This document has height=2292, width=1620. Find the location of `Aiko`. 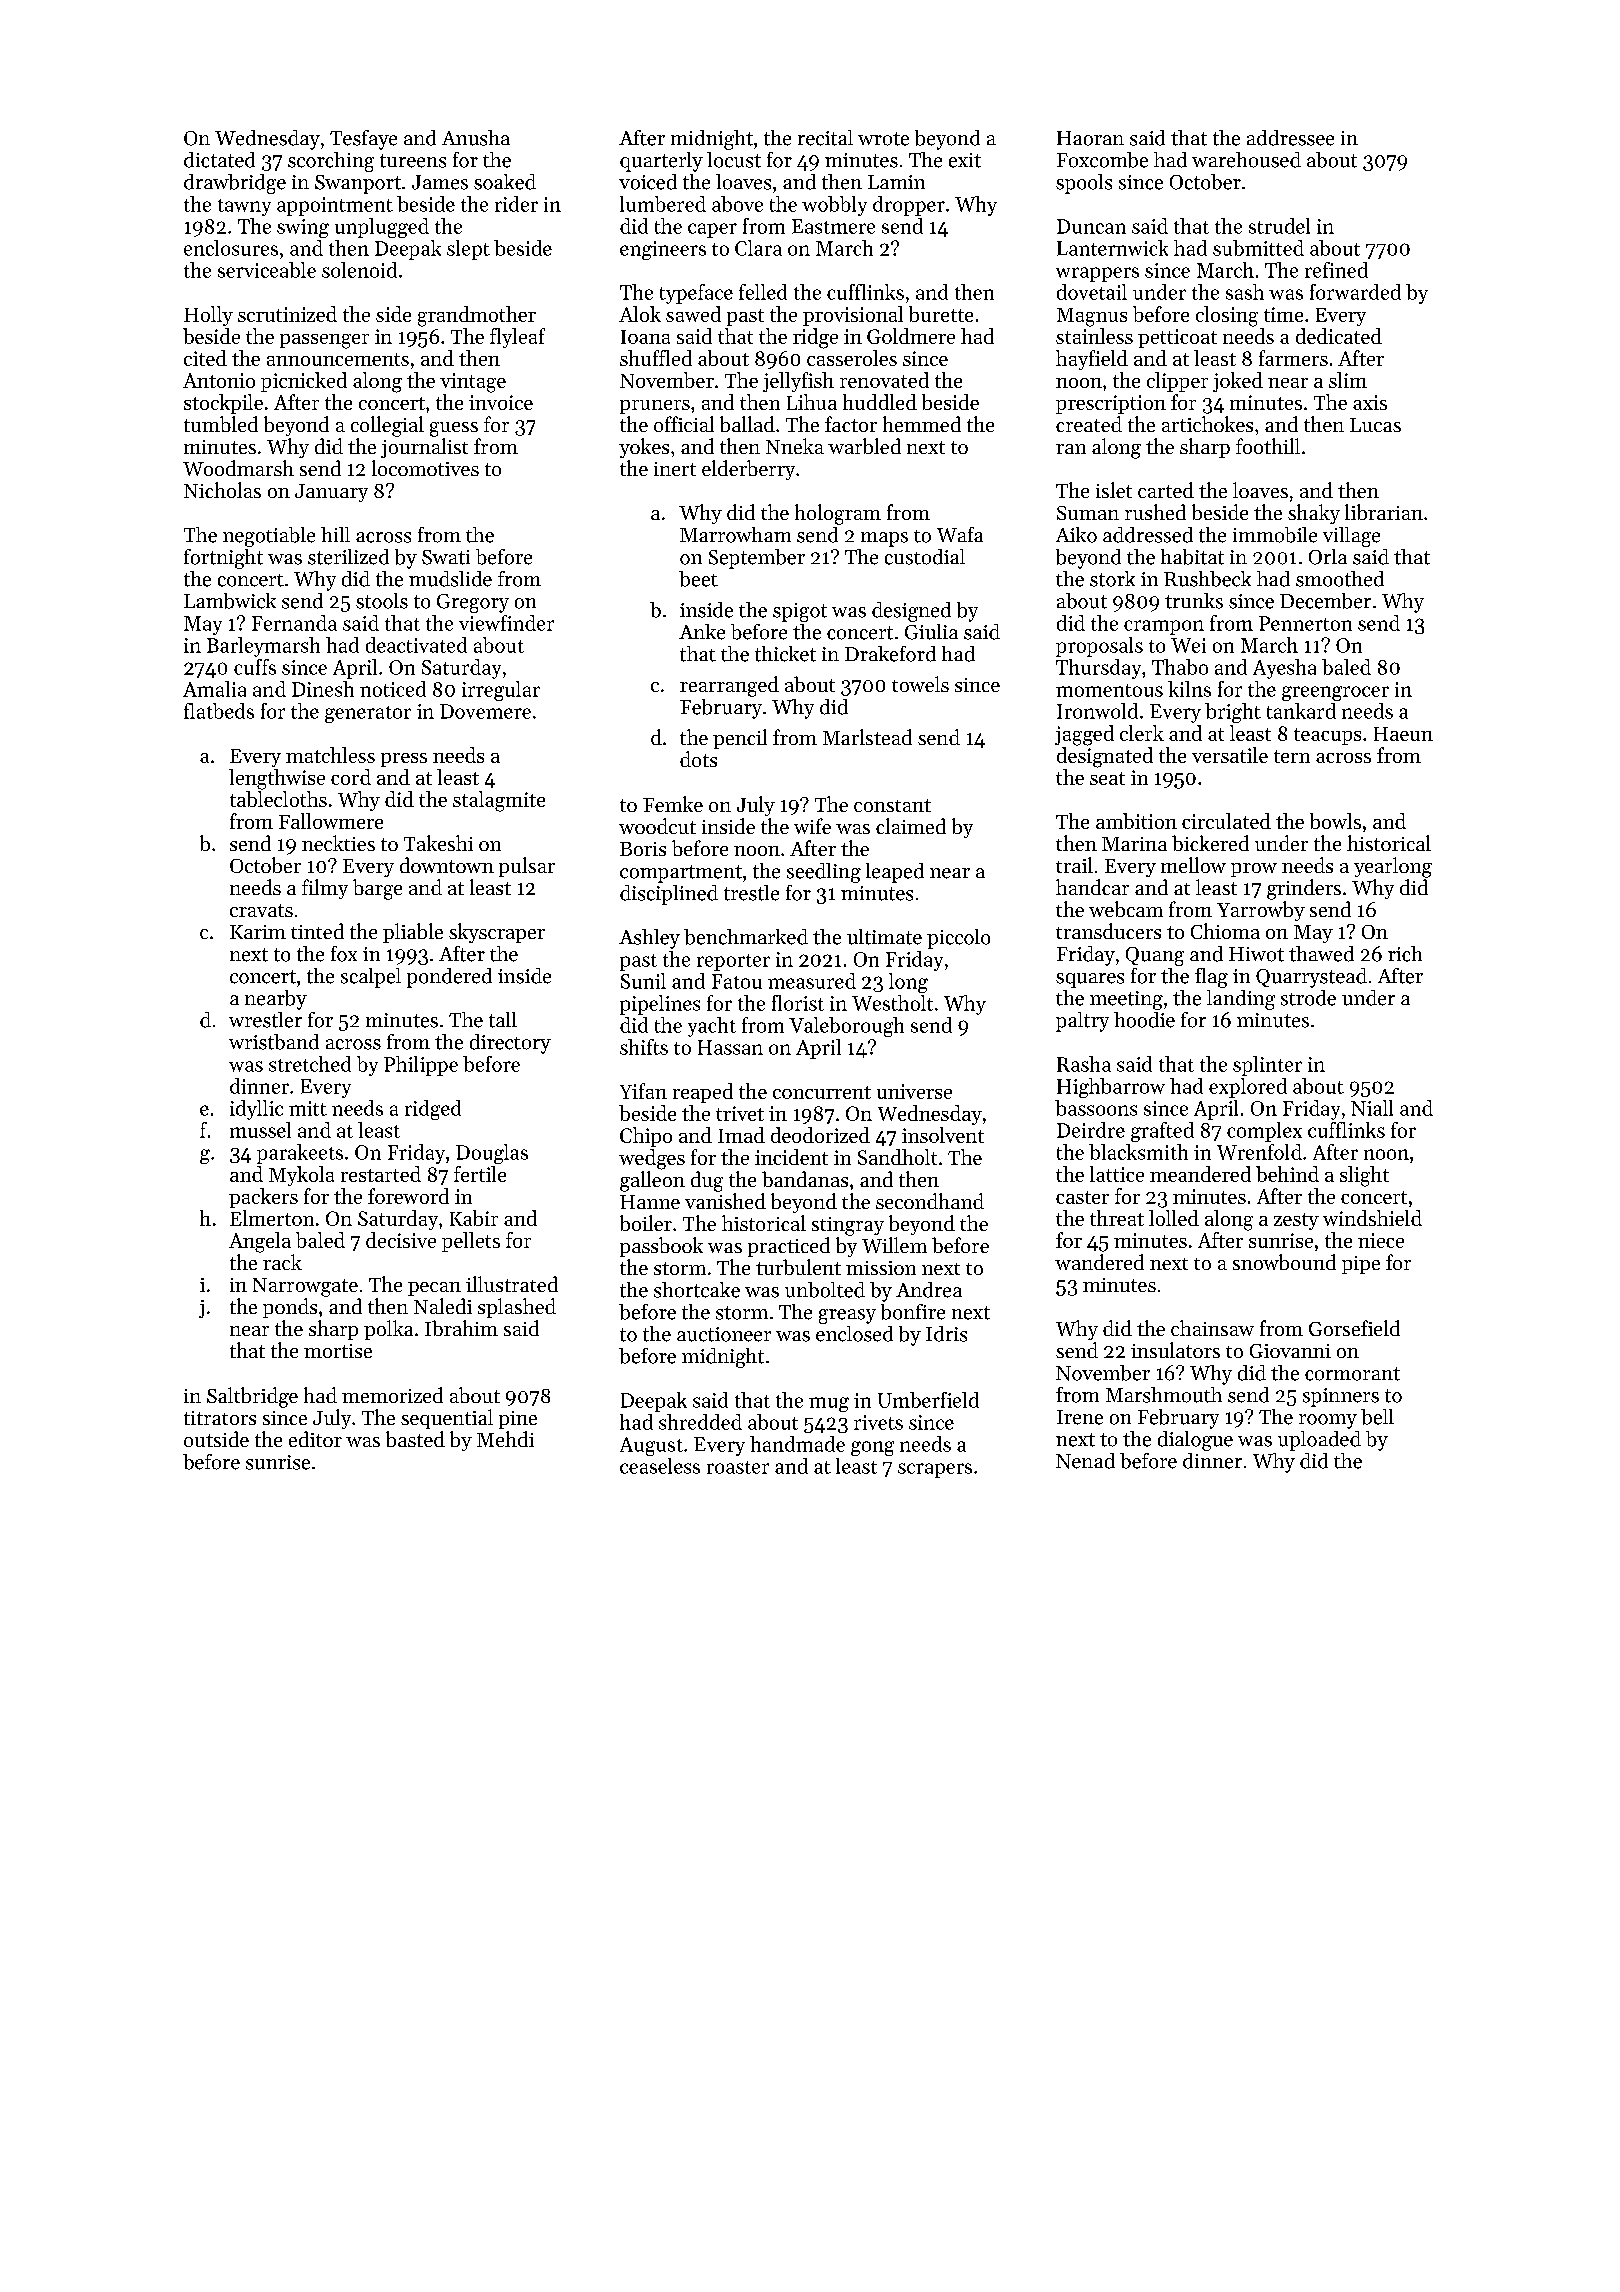

Aiko is located at coordinates (1076, 535).
